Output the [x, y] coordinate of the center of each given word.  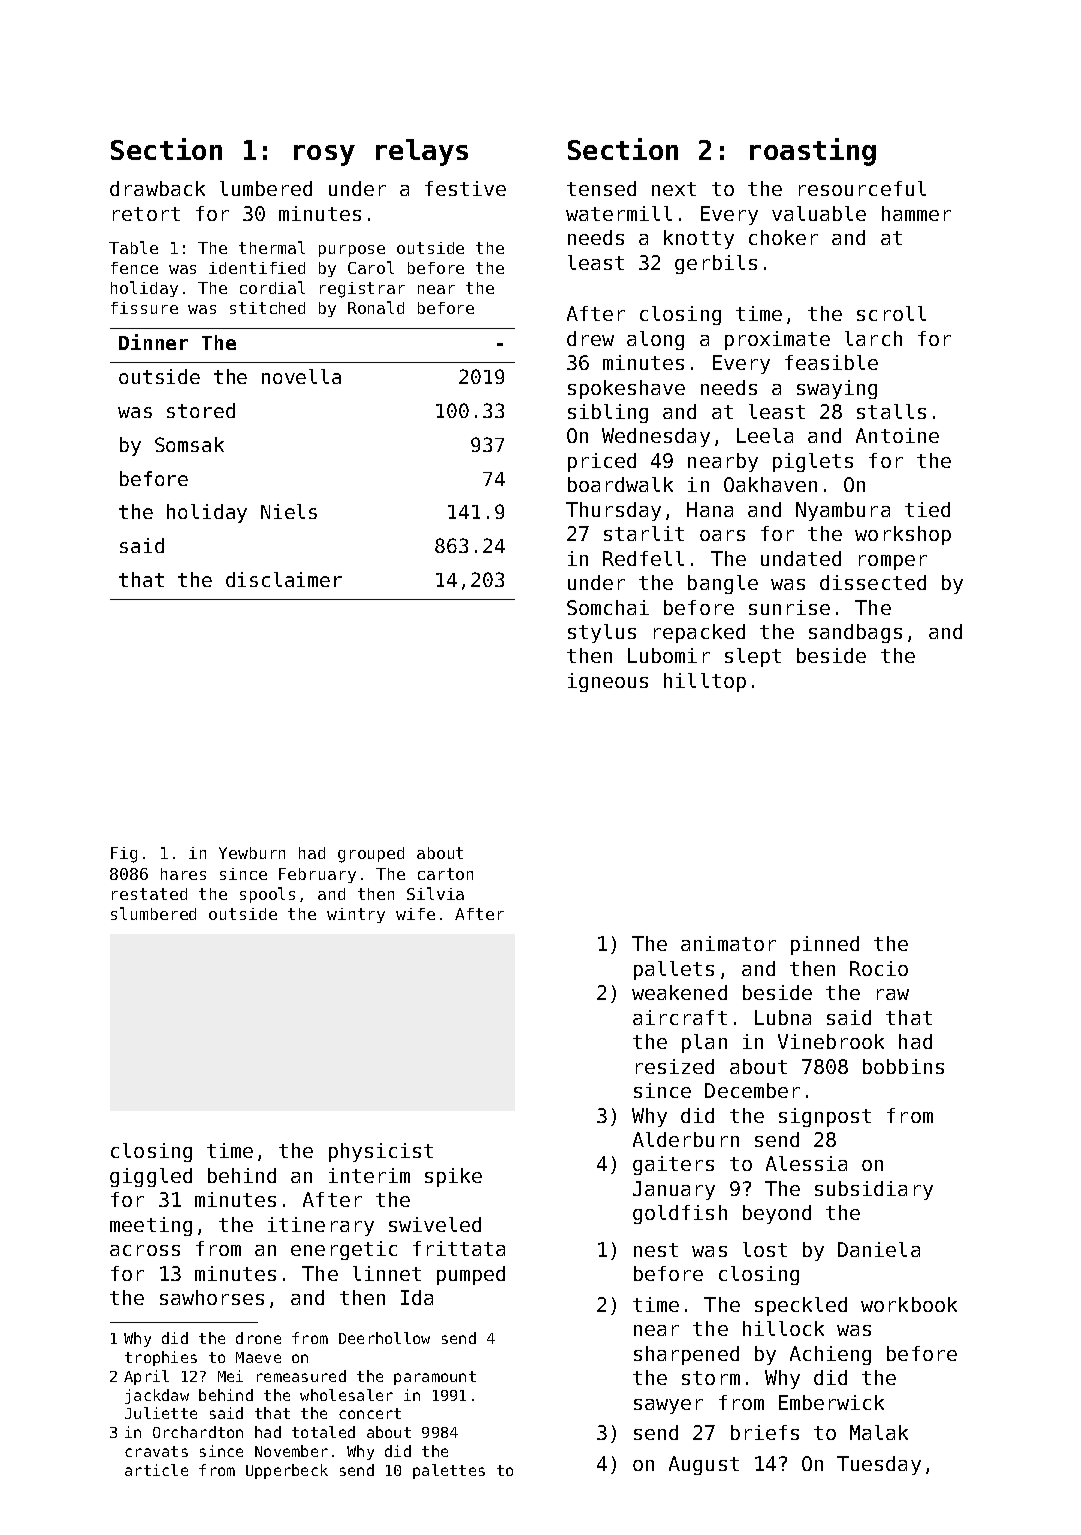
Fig [124, 855]
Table [133, 247]
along [655, 340]
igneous [608, 682]
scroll [891, 313]
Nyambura [843, 511]
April [146, 1377]
